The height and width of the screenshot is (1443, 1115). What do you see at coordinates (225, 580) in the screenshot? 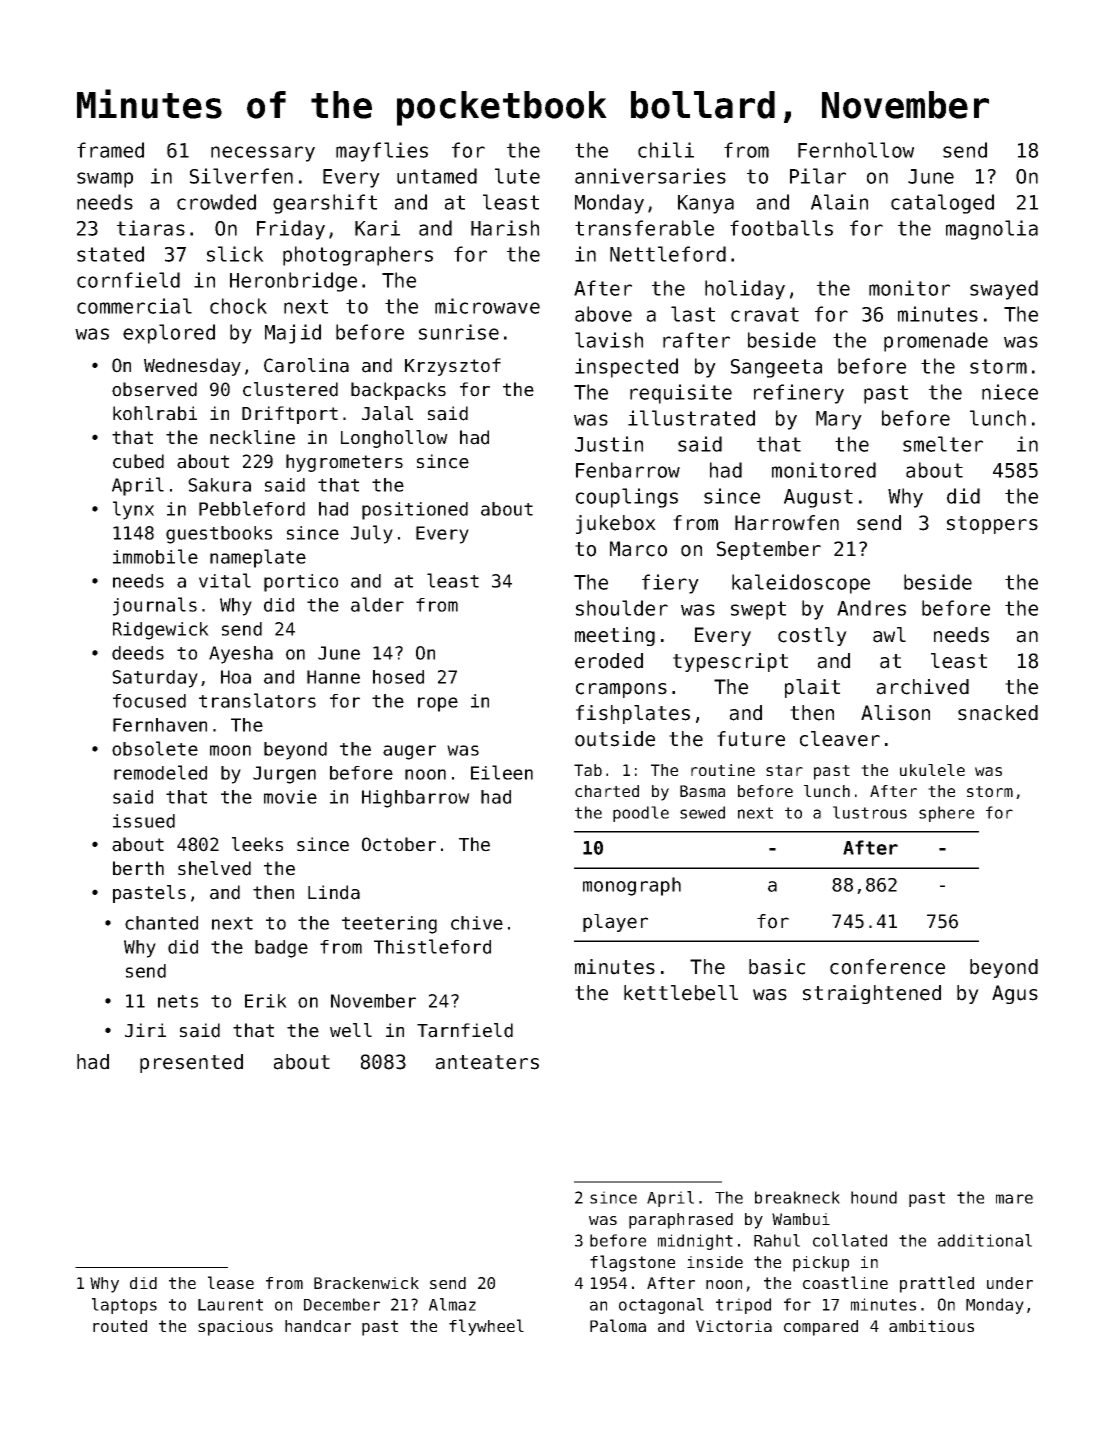
I see `vital` at bounding box center [225, 580].
